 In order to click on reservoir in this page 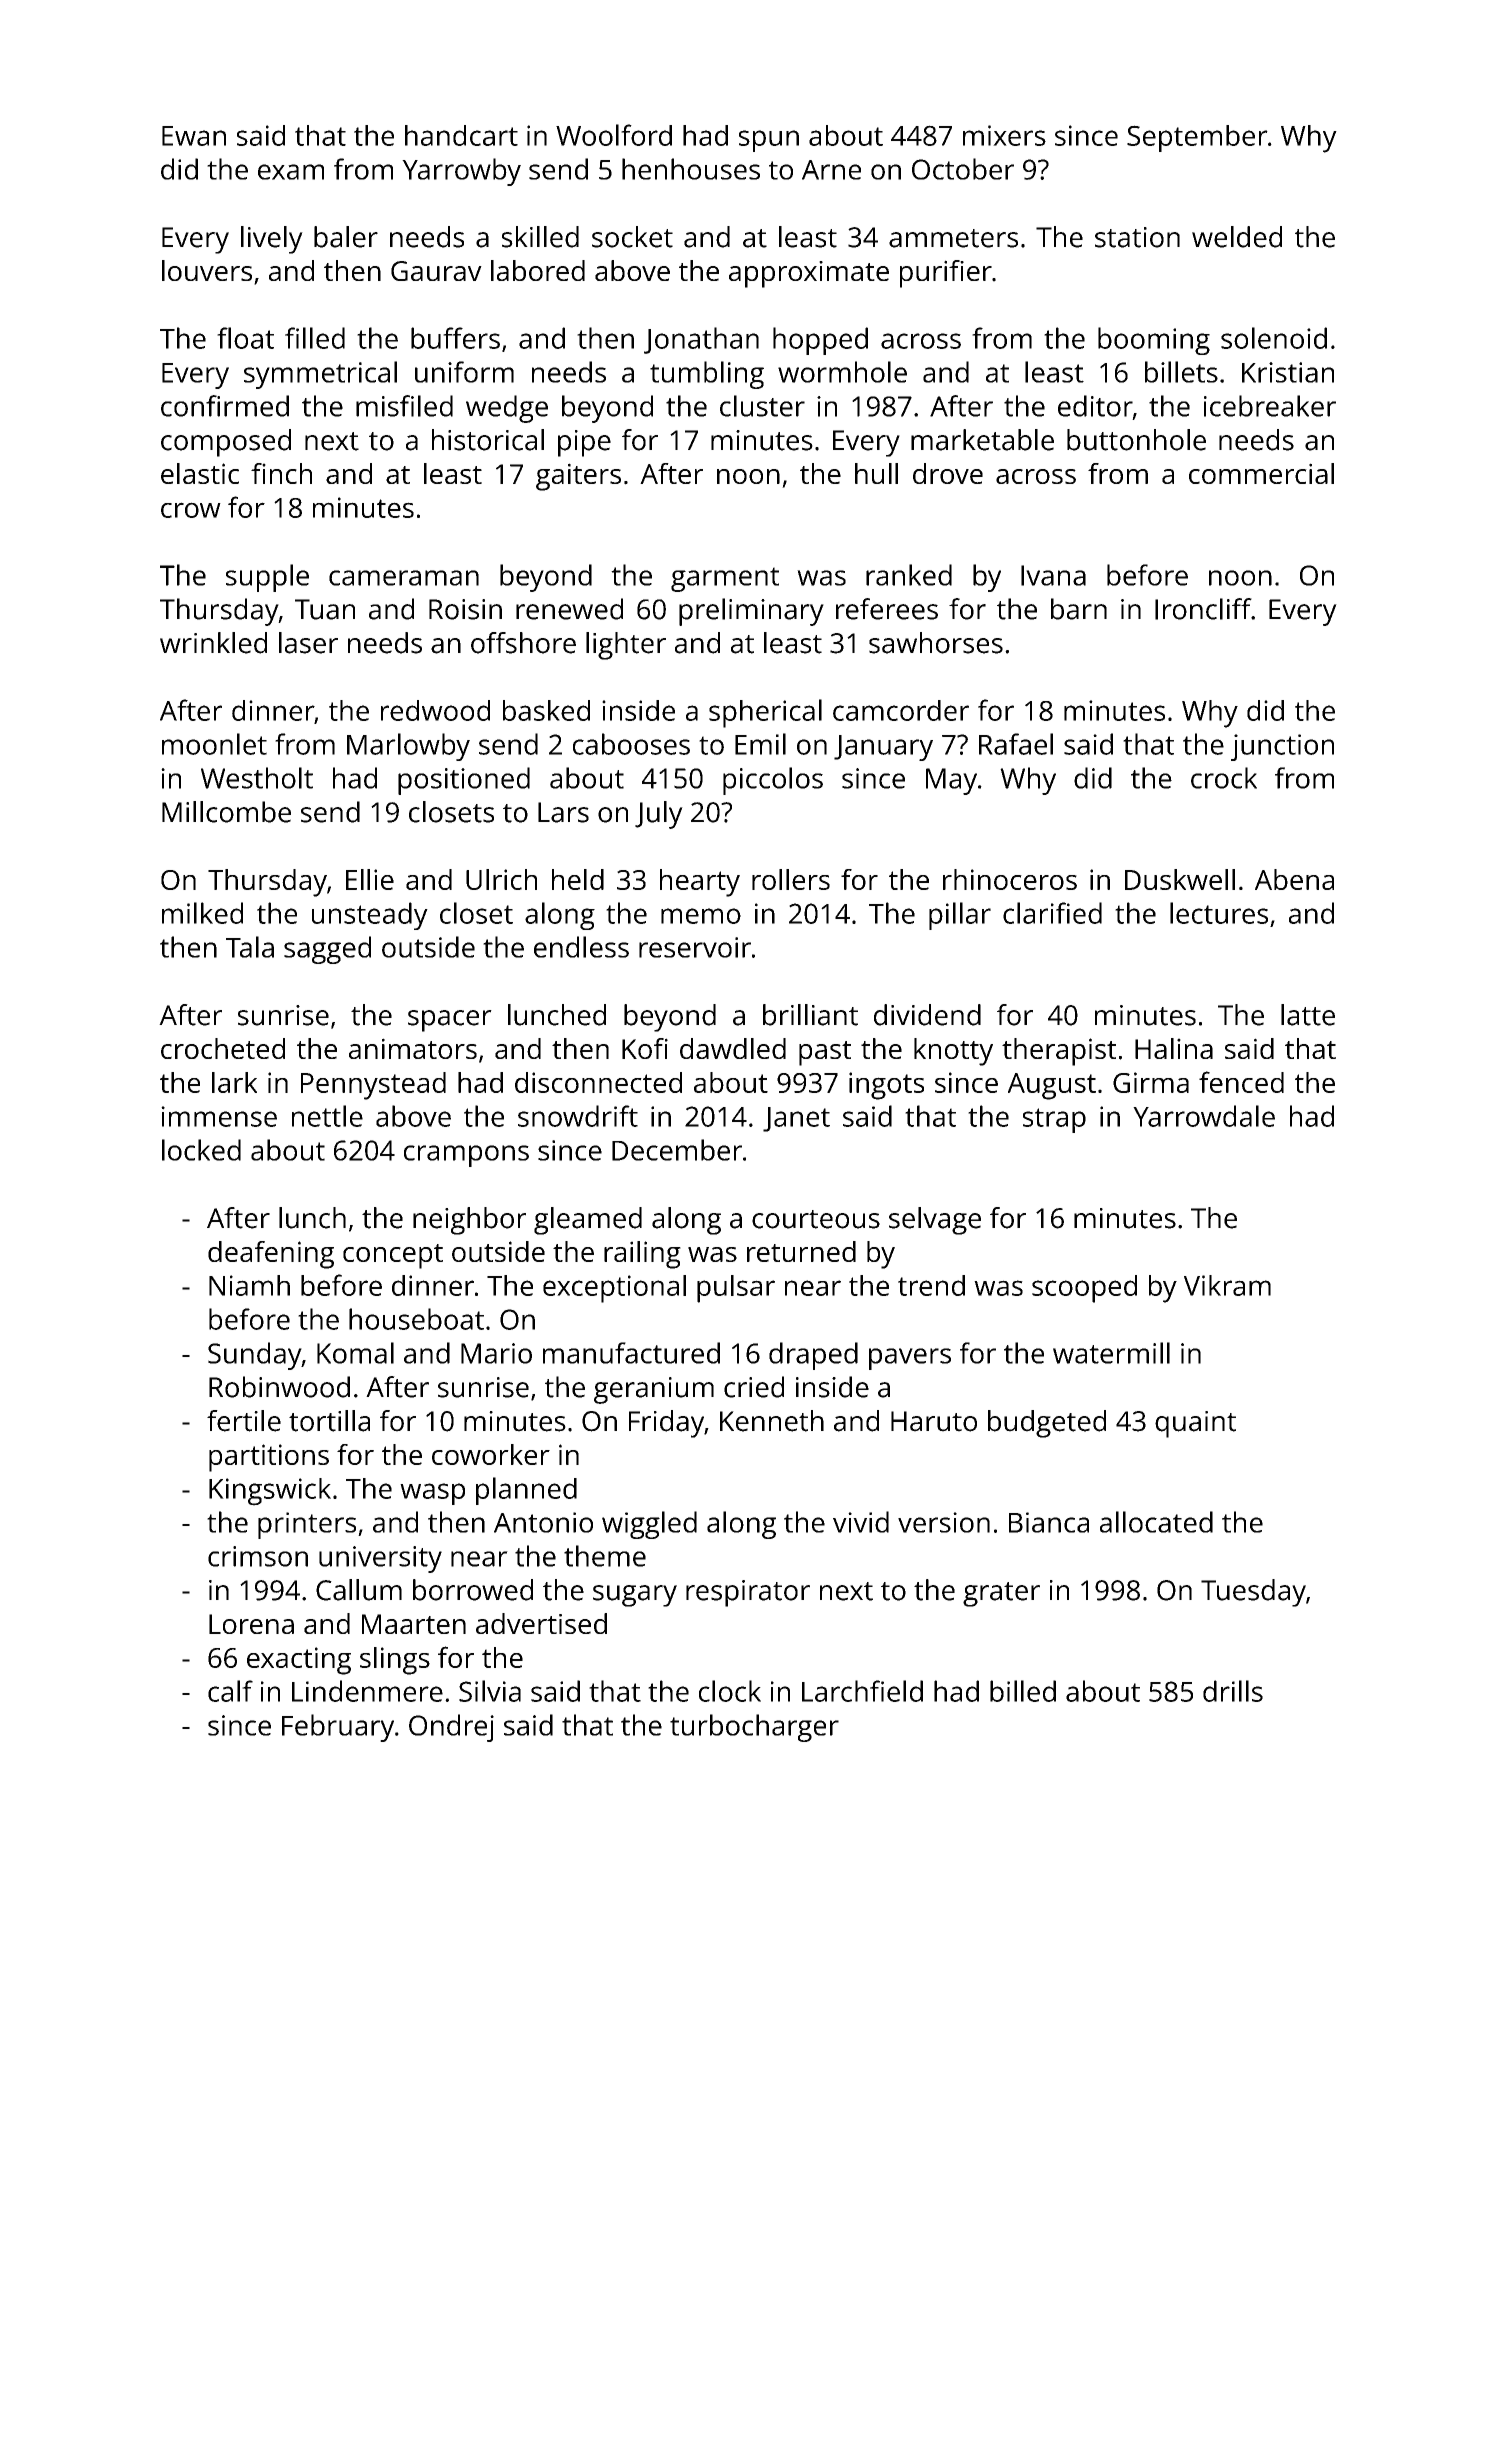, I will do `click(695, 947)`.
